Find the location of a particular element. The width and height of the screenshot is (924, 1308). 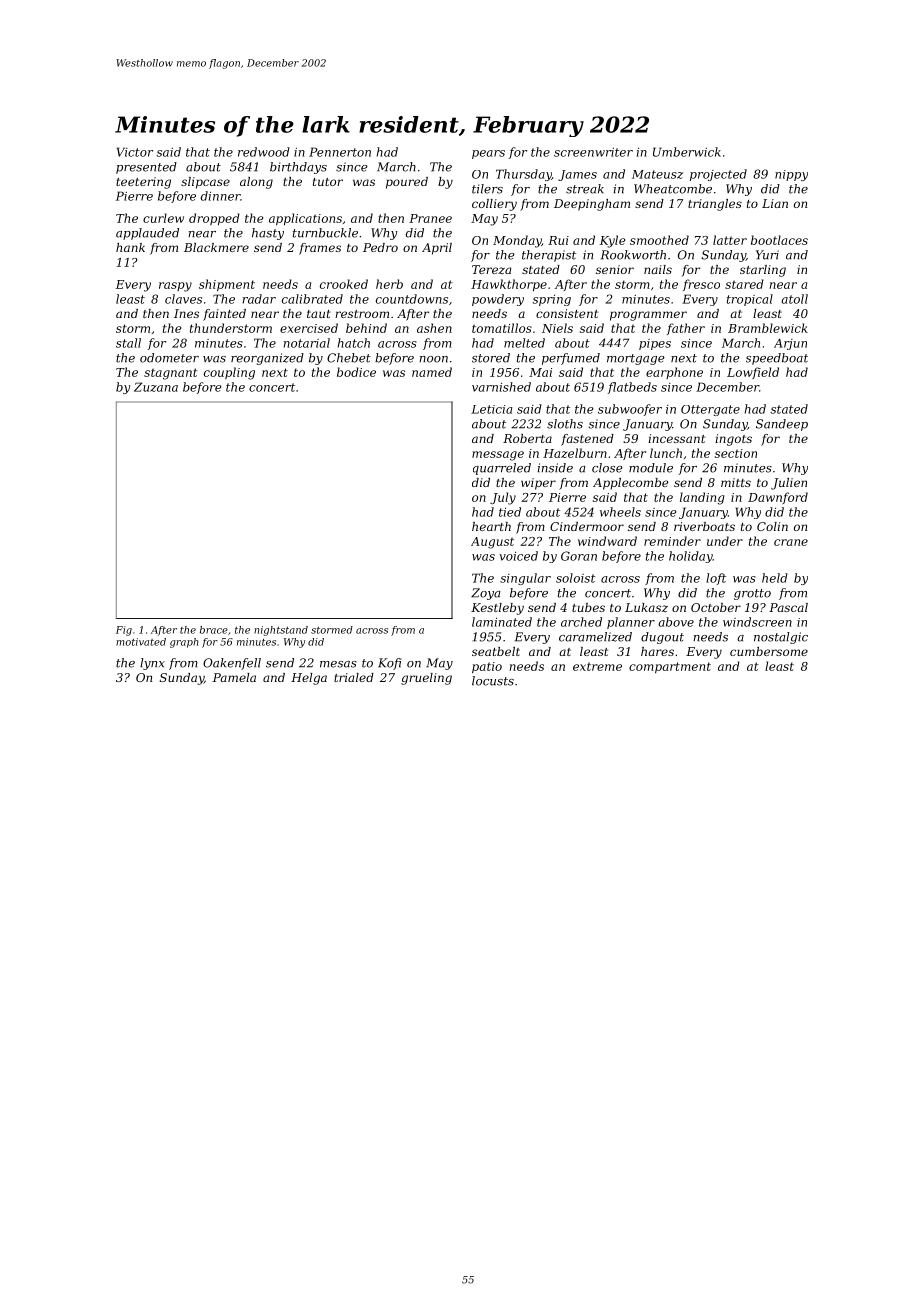

cumbersome is located at coordinates (769, 651).
